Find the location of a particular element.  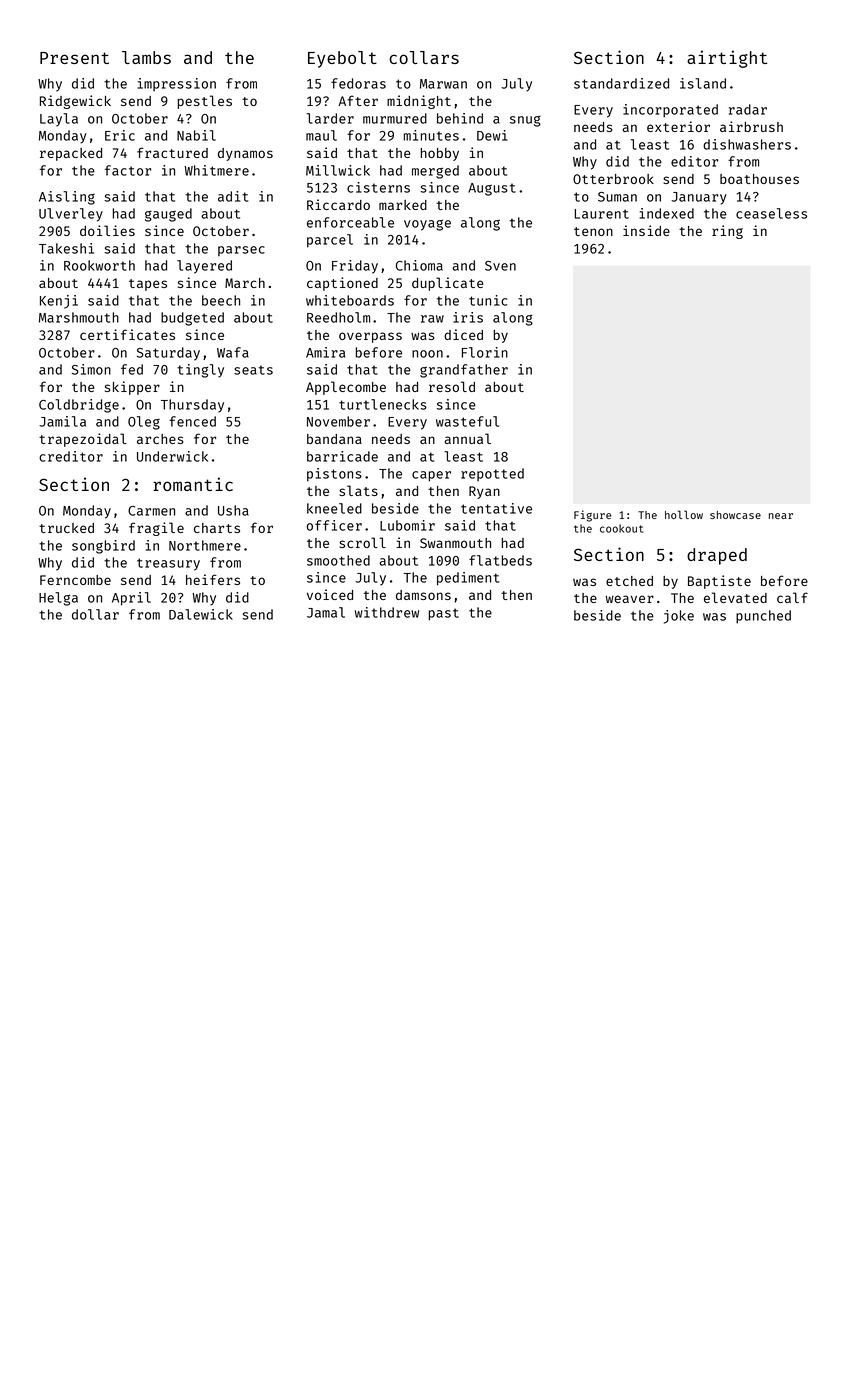

bandana is located at coordinates (334, 439).
